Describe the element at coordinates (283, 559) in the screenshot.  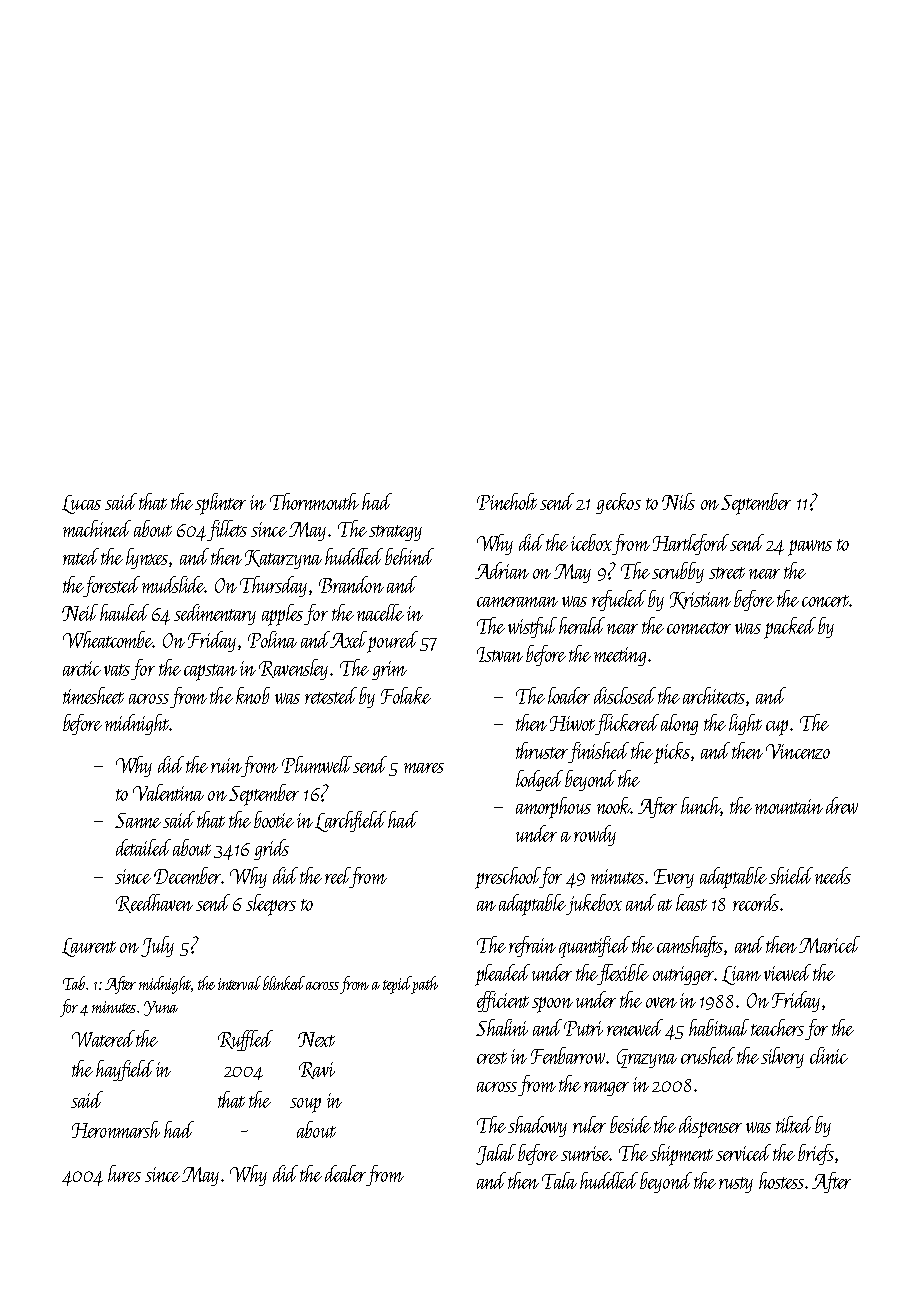
I see `Katarzyna` at that location.
